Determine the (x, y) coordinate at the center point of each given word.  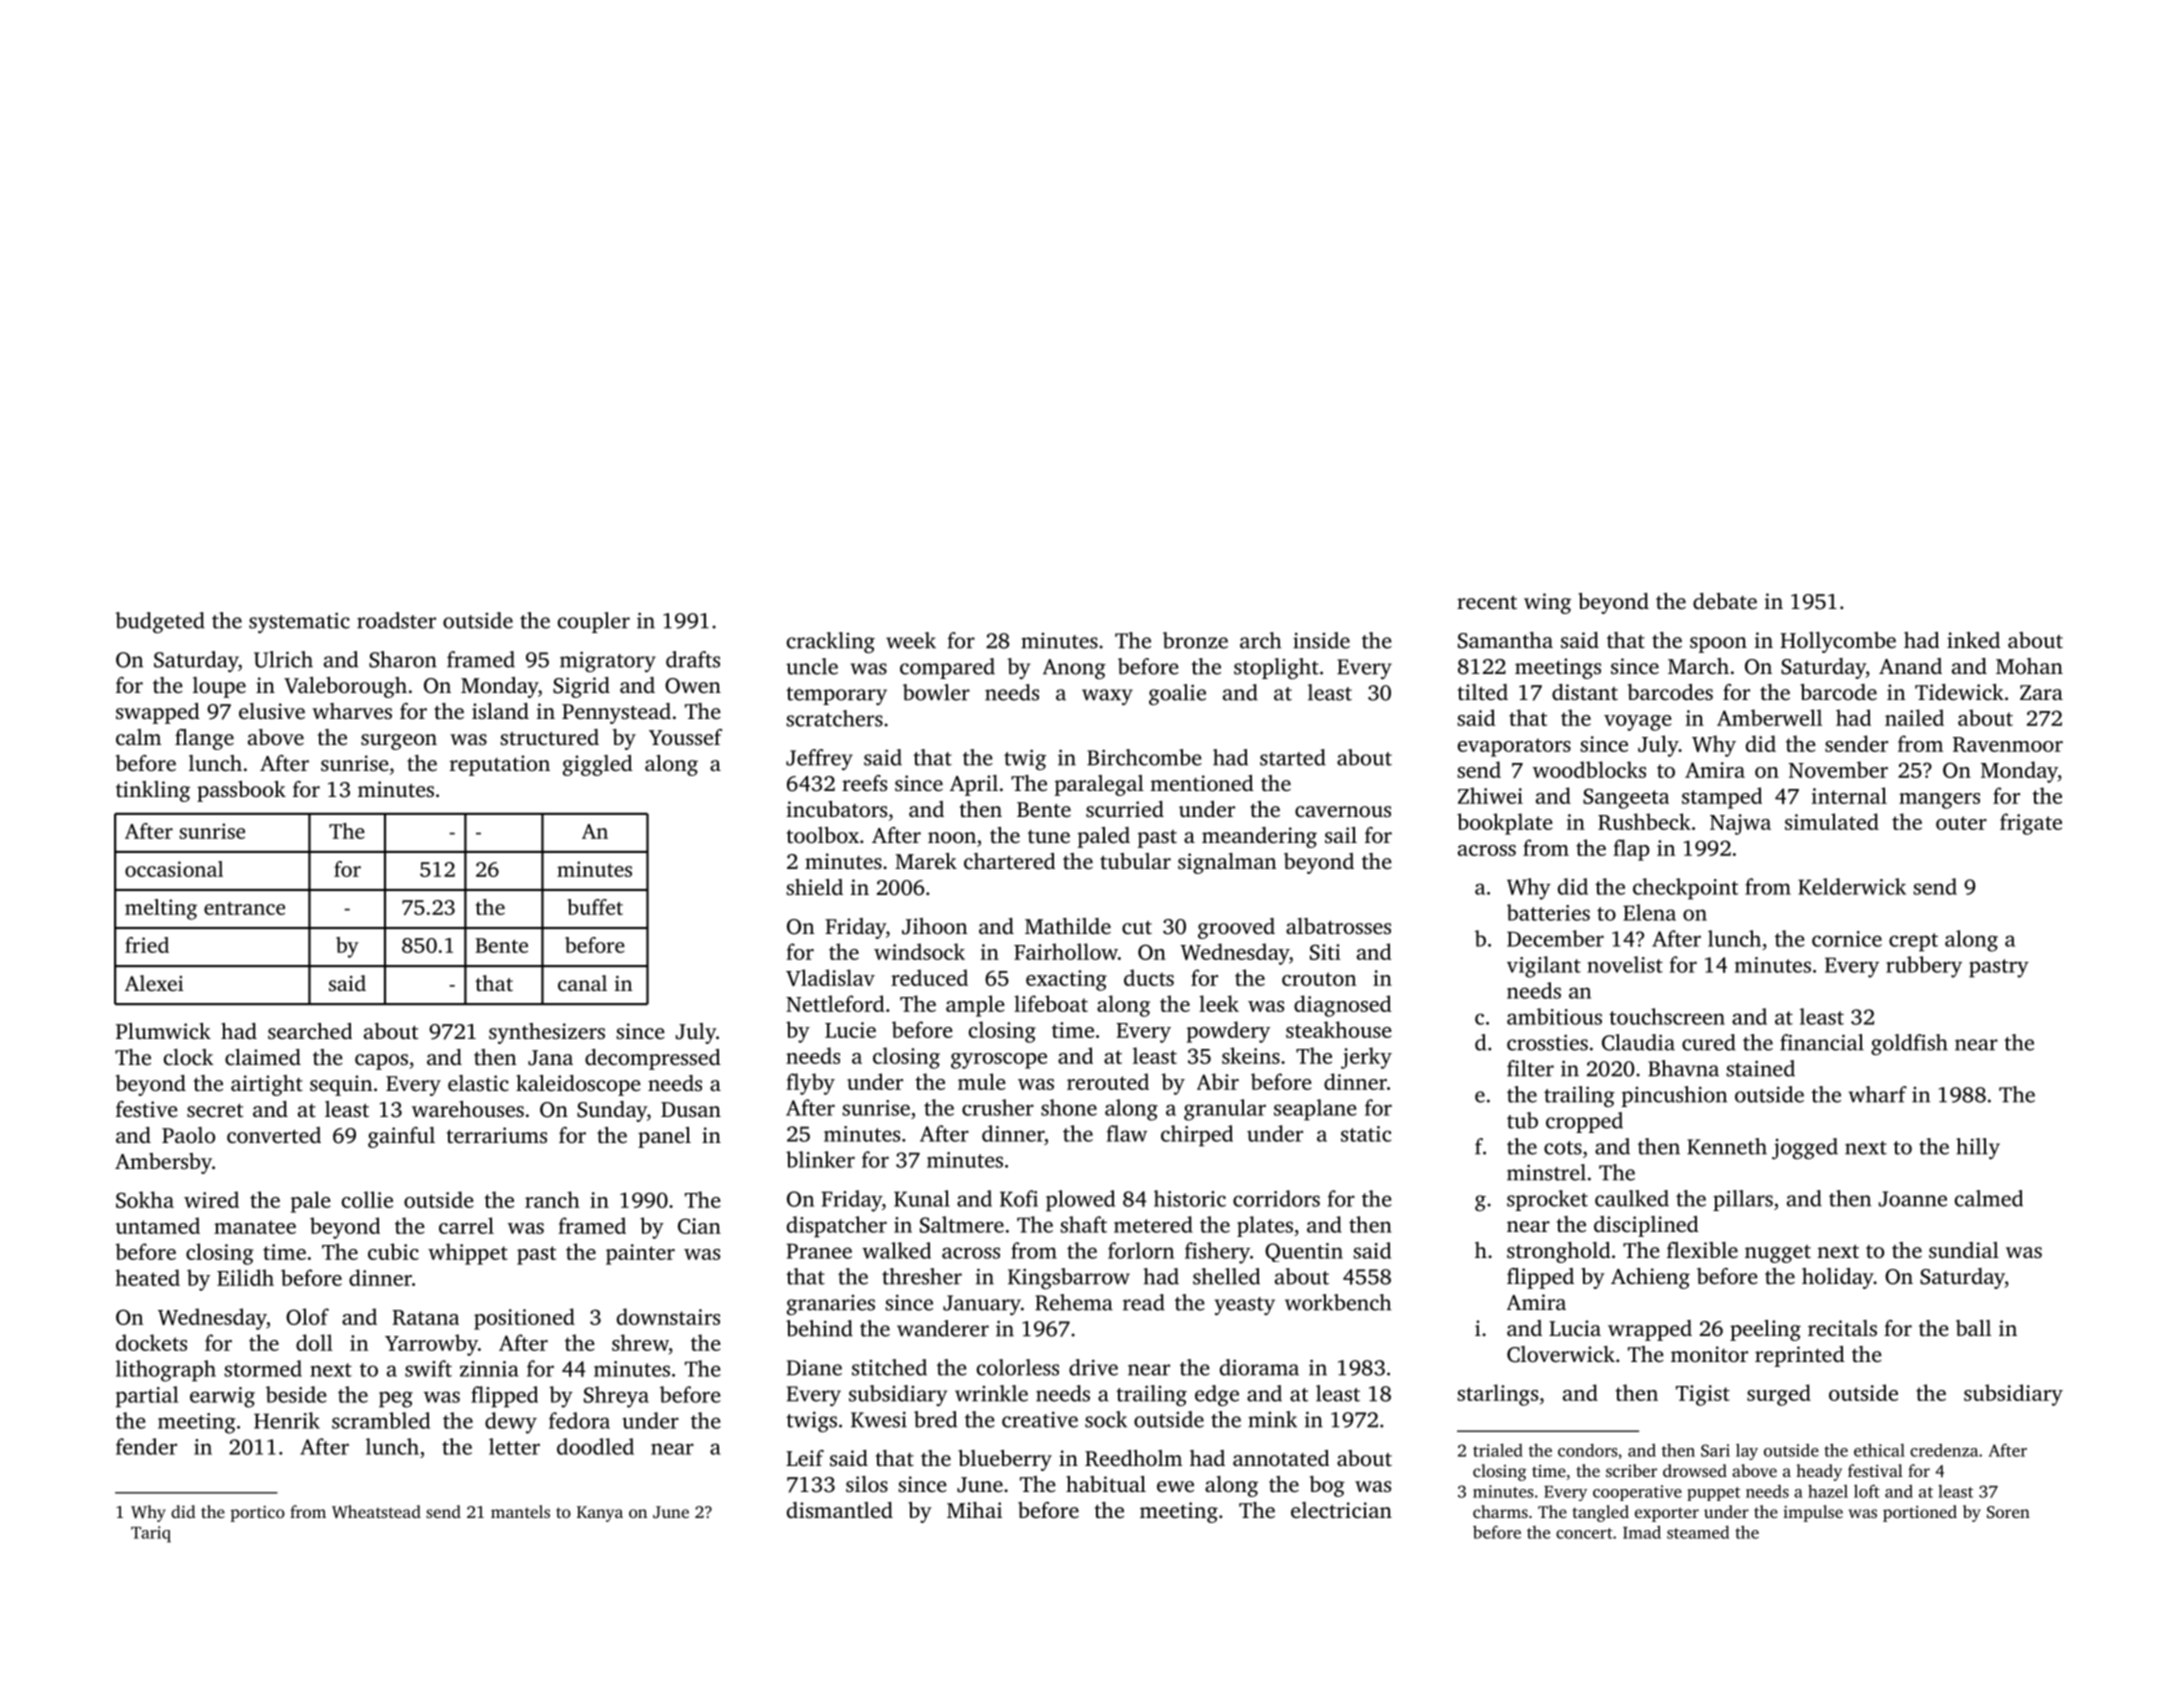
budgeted (160, 622)
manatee (255, 1227)
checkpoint (1686, 889)
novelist (1625, 964)
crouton (1319, 979)
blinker (820, 1159)
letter (514, 1446)
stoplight (1276, 668)
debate (1725, 601)
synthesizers (547, 1033)
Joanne (1913, 1199)
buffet (595, 907)
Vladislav (830, 977)
